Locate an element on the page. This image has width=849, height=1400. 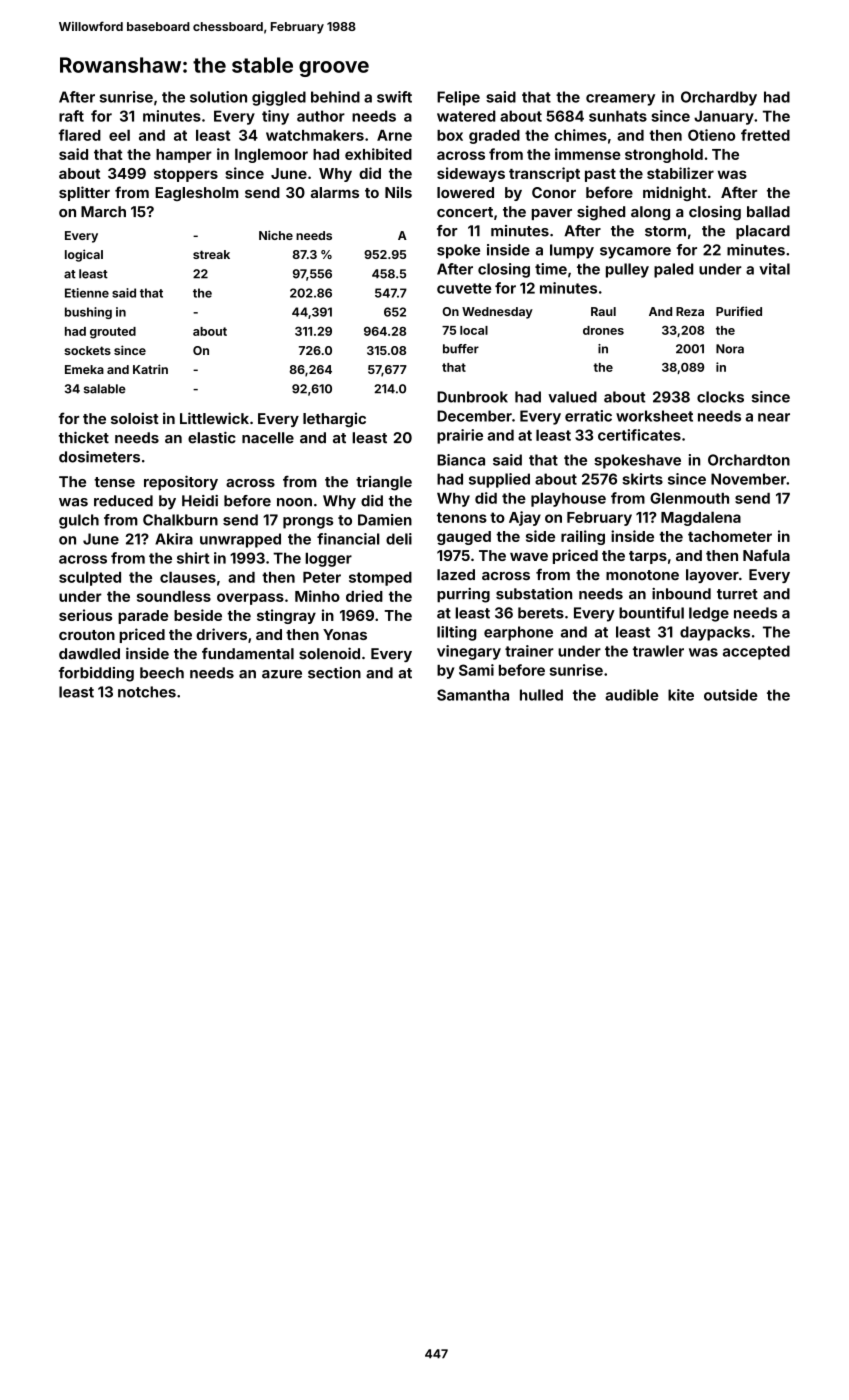
azure is located at coordinates (282, 674).
